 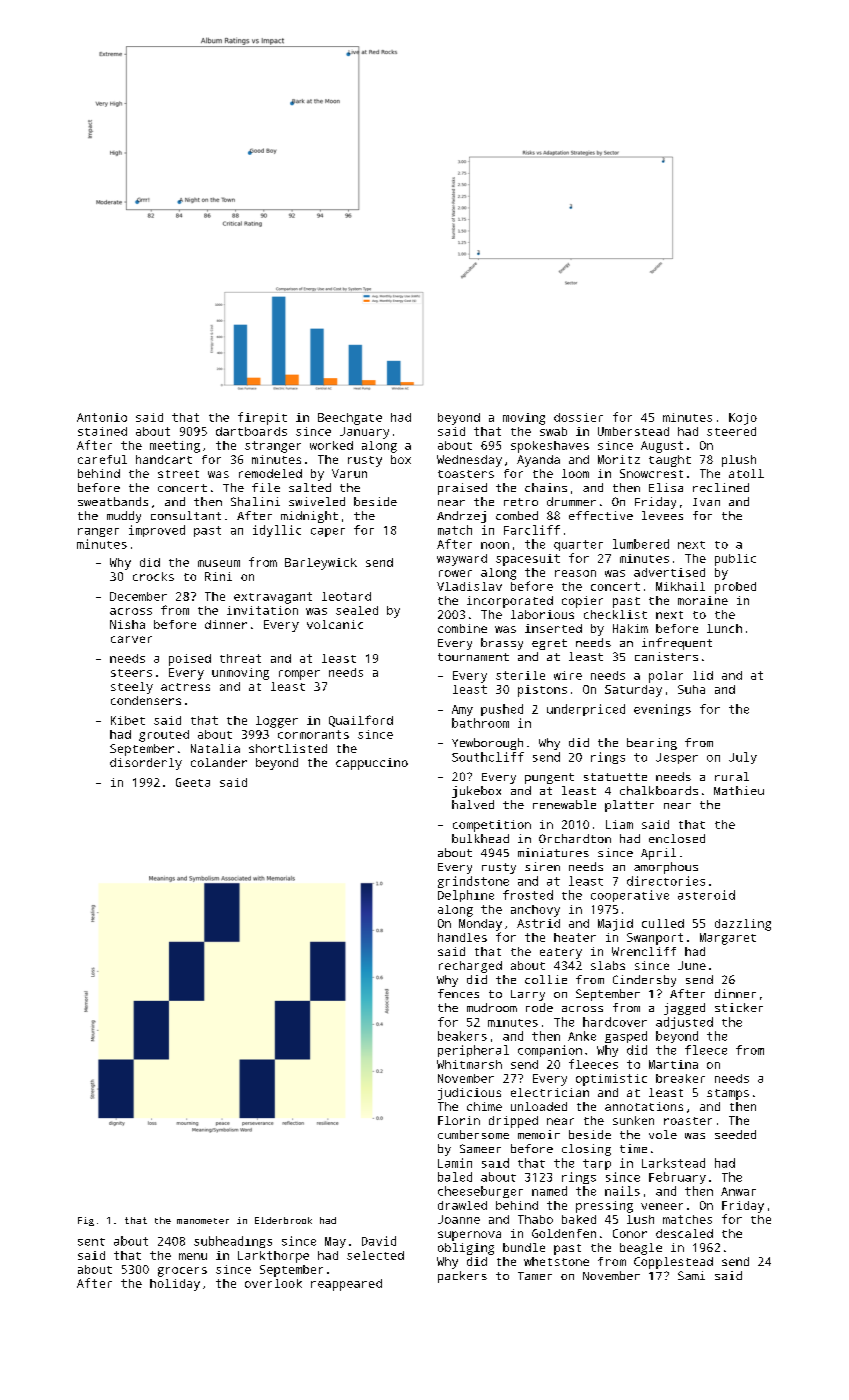 What do you see at coordinates (203, 1221) in the screenshot?
I see `manometer` at bounding box center [203, 1221].
